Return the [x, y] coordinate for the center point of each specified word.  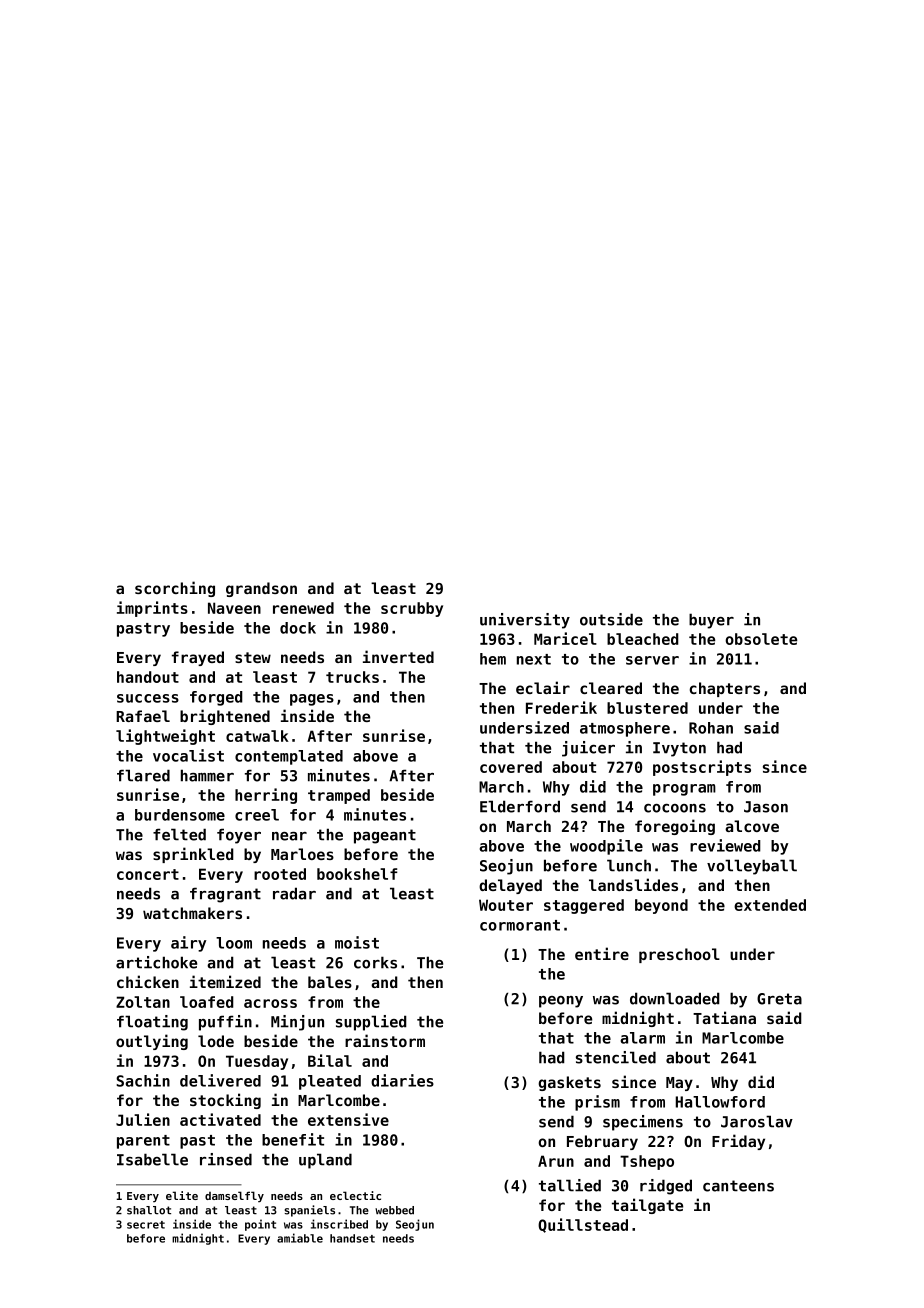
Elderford [520, 806]
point [260, 1225]
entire [602, 953]
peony [561, 1002]
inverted [398, 656]
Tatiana [724, 1017]
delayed [510, 886]
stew [253, 657]
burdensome [180, 815]
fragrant [225, 895]
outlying [152, 1042]
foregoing [675, 827]
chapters [725, 689]
